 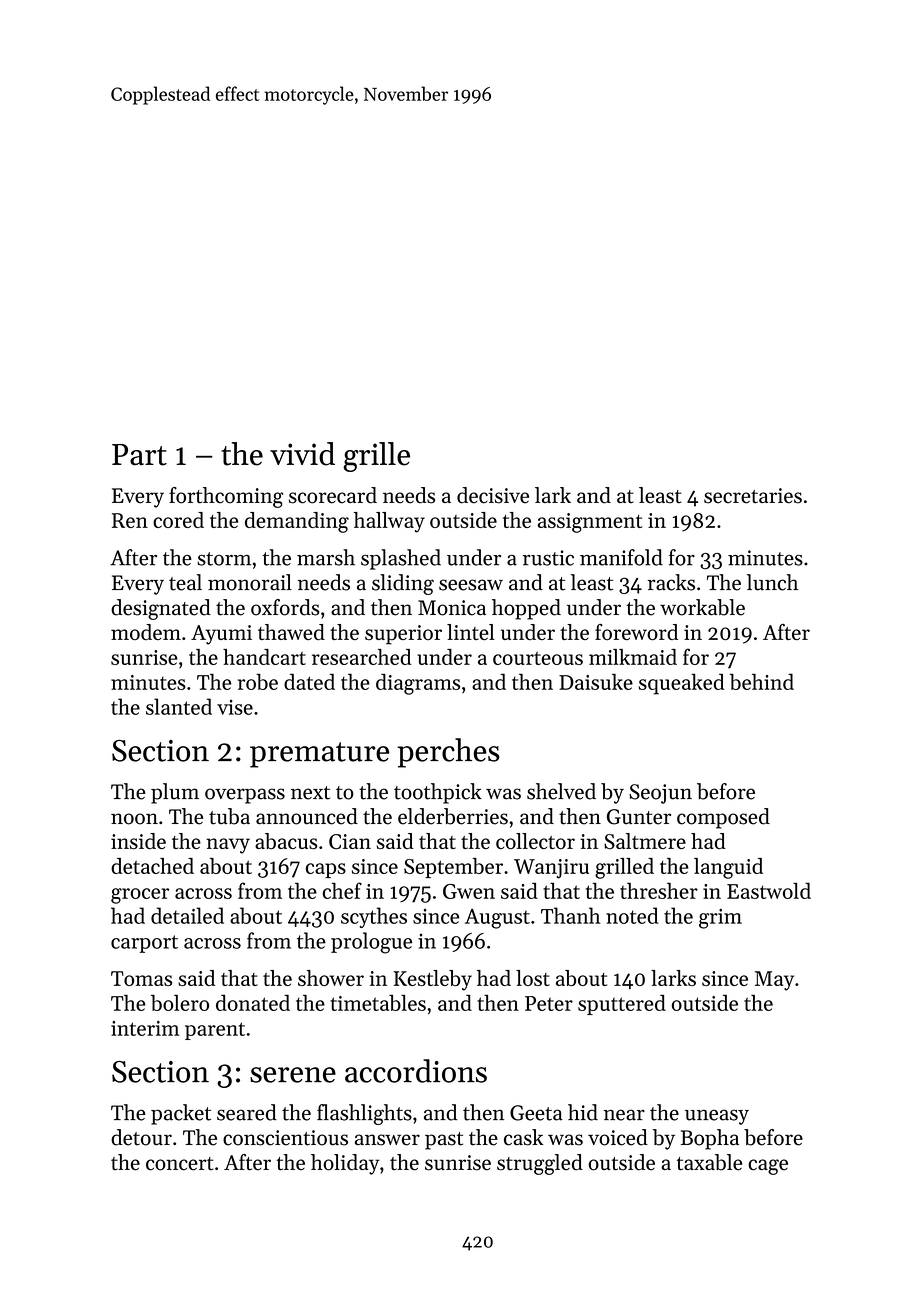 I want to click on secretaries, so click(x=753, y=496).
